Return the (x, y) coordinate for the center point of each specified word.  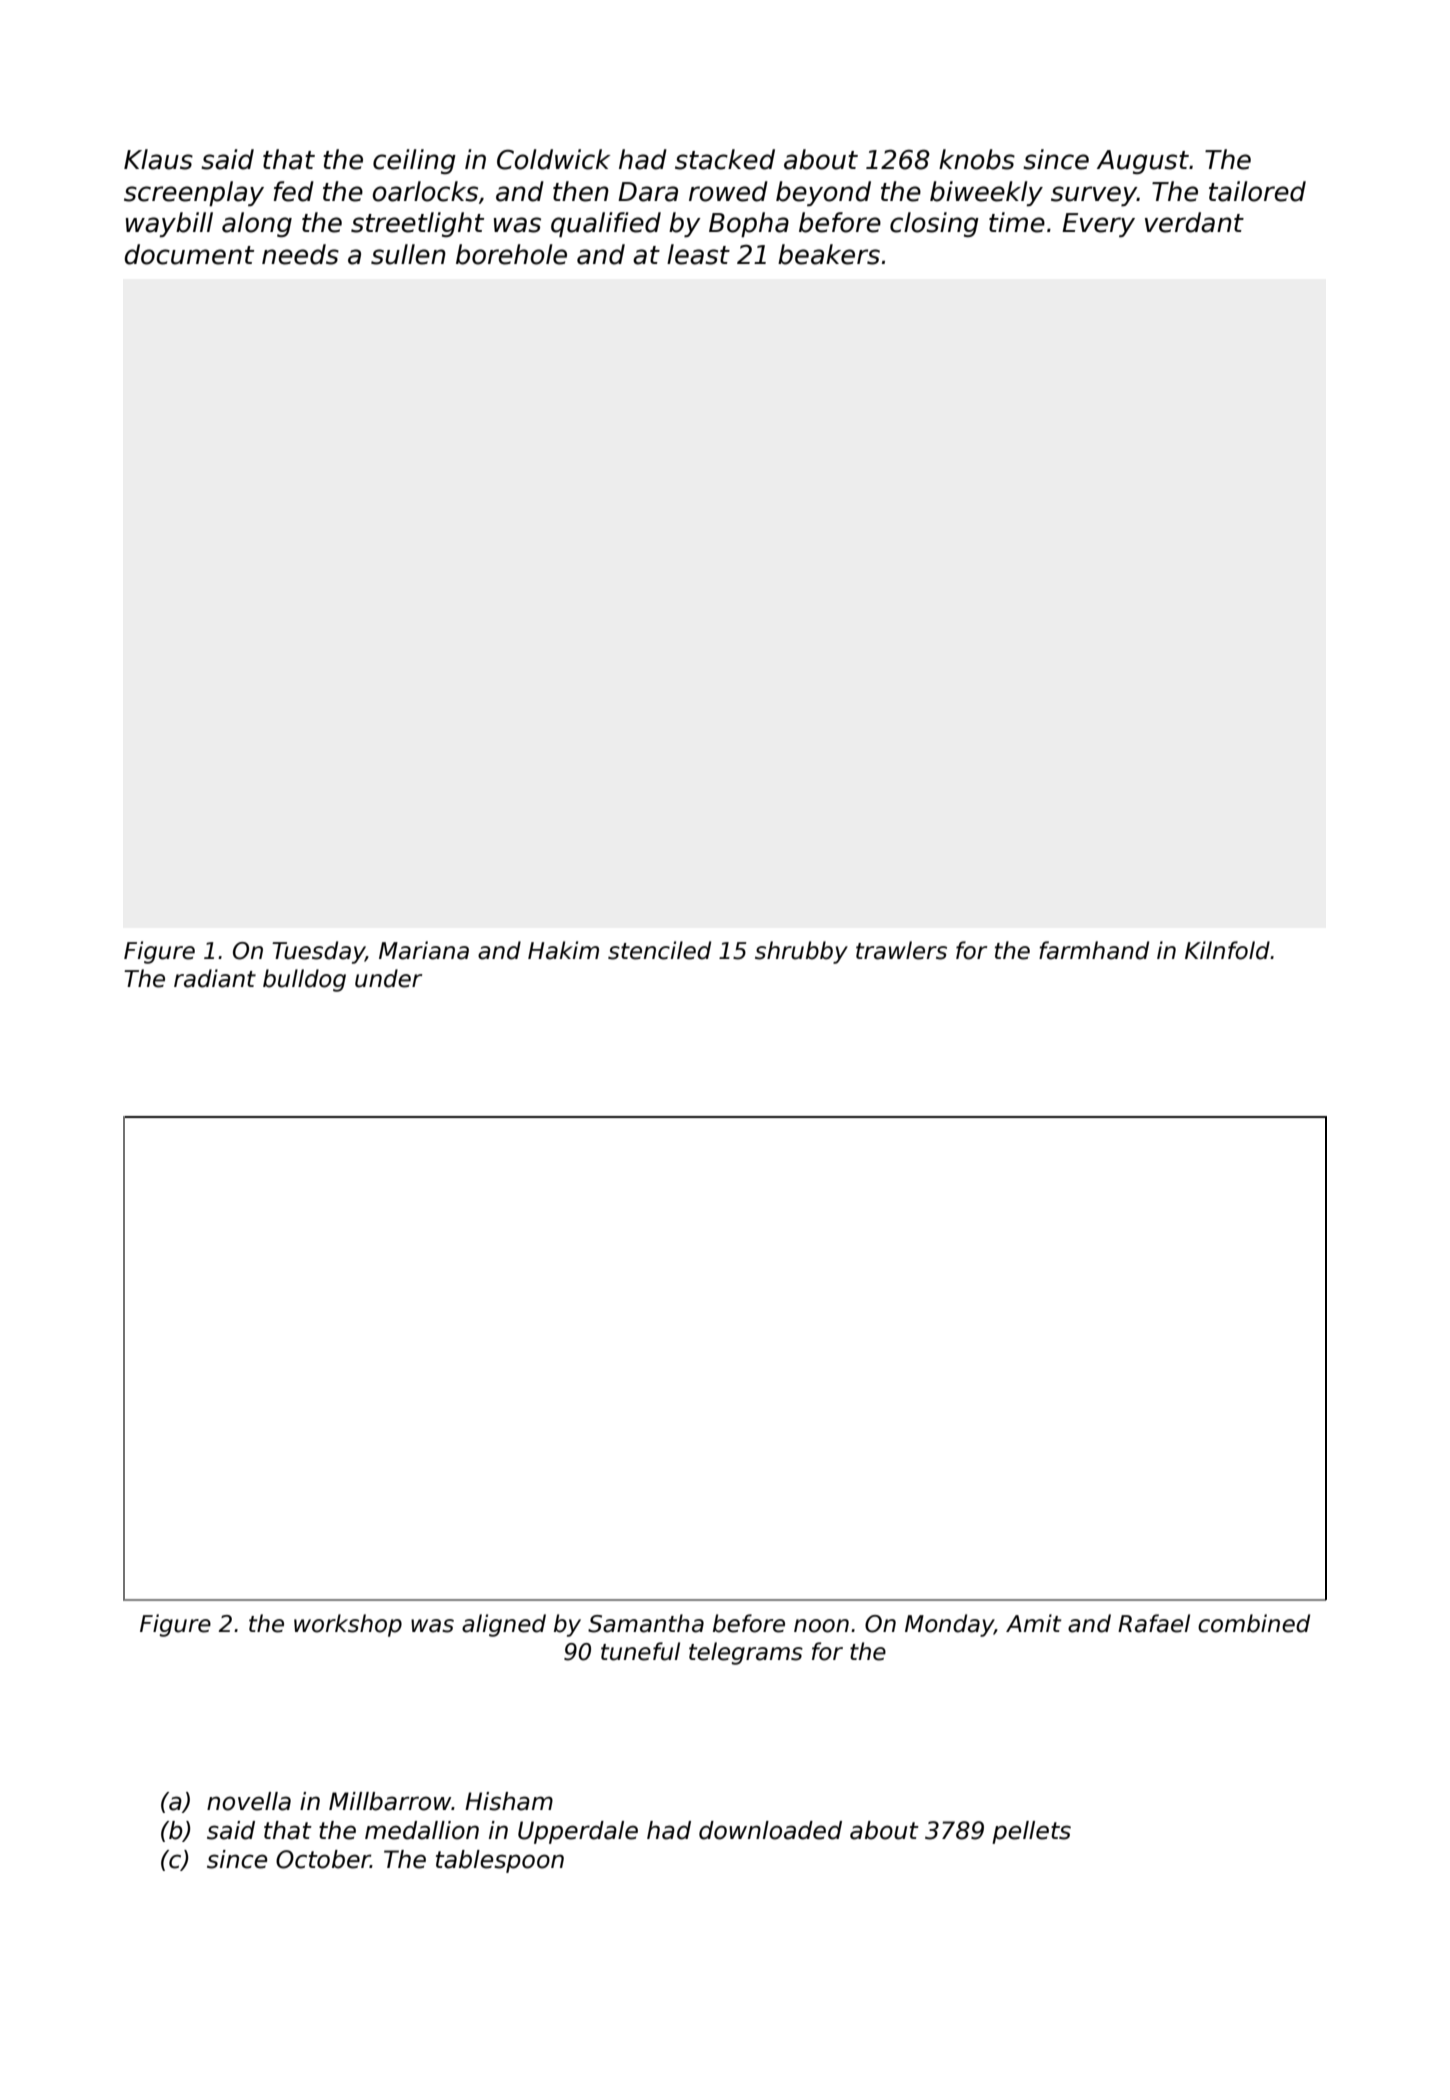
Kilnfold (1227, 950)
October (323, 1859)
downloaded (770, 1830)
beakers (829, 254)
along (257, 224)
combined (1254, 1623)
